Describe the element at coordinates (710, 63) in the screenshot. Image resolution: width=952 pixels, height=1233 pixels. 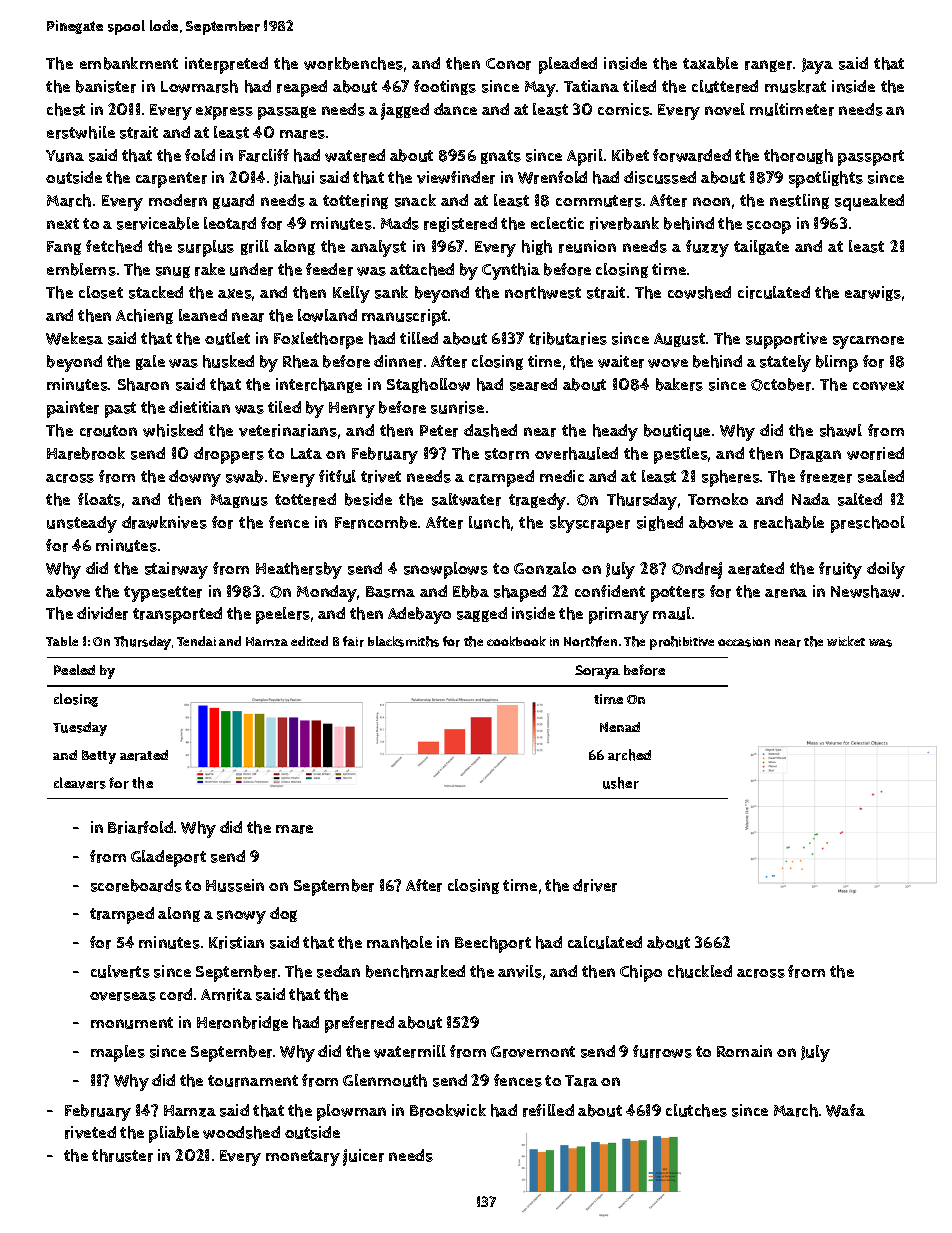
I see `taxable` at that location.
